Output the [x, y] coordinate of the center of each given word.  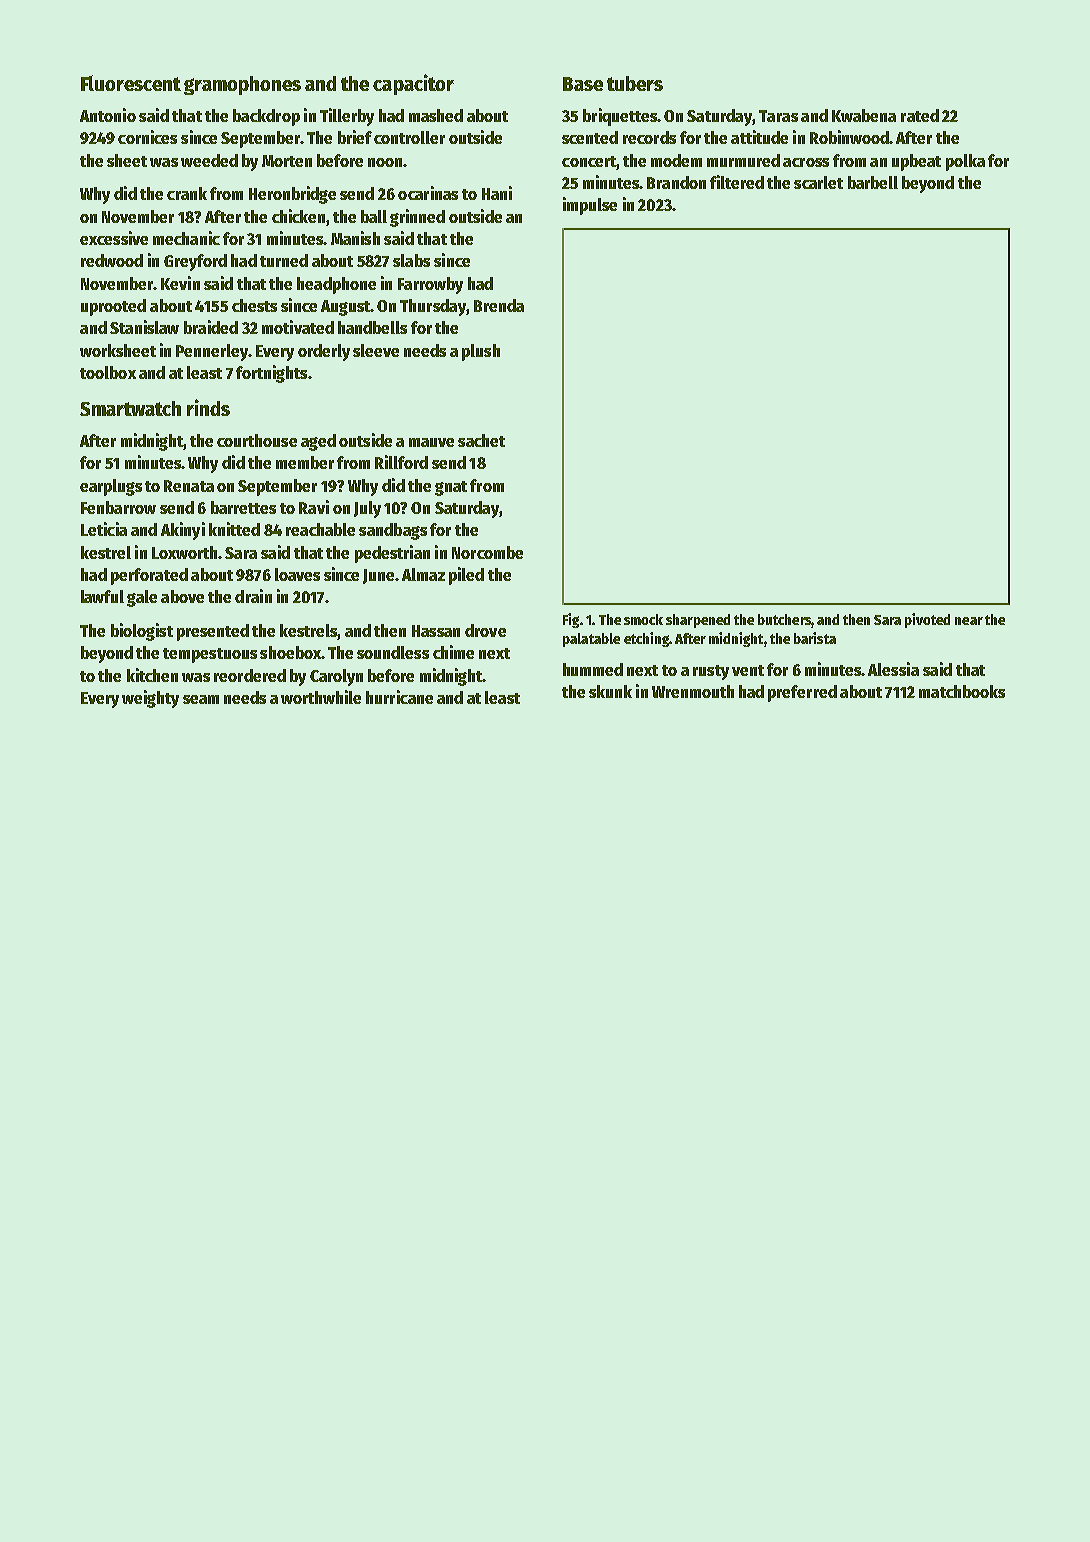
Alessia [893, 669]
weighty [150, 699]
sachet [481, 440]
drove [485, 630]
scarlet [818, 182]
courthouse [257, 440]
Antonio [108, 115]
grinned [417, 218]
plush [481, 352]
